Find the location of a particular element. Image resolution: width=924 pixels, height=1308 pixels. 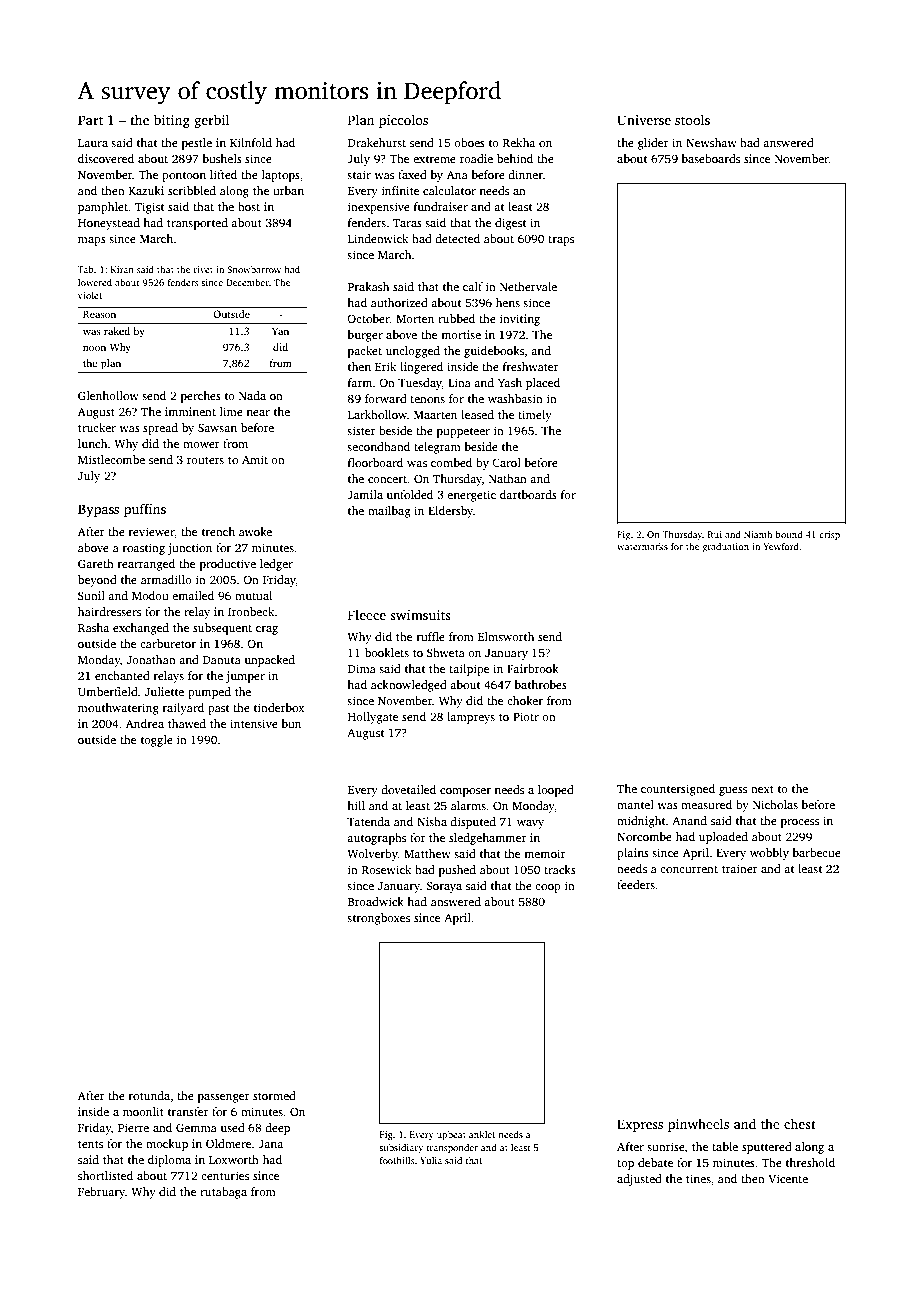

traps is located at coordinates (561, 241).
